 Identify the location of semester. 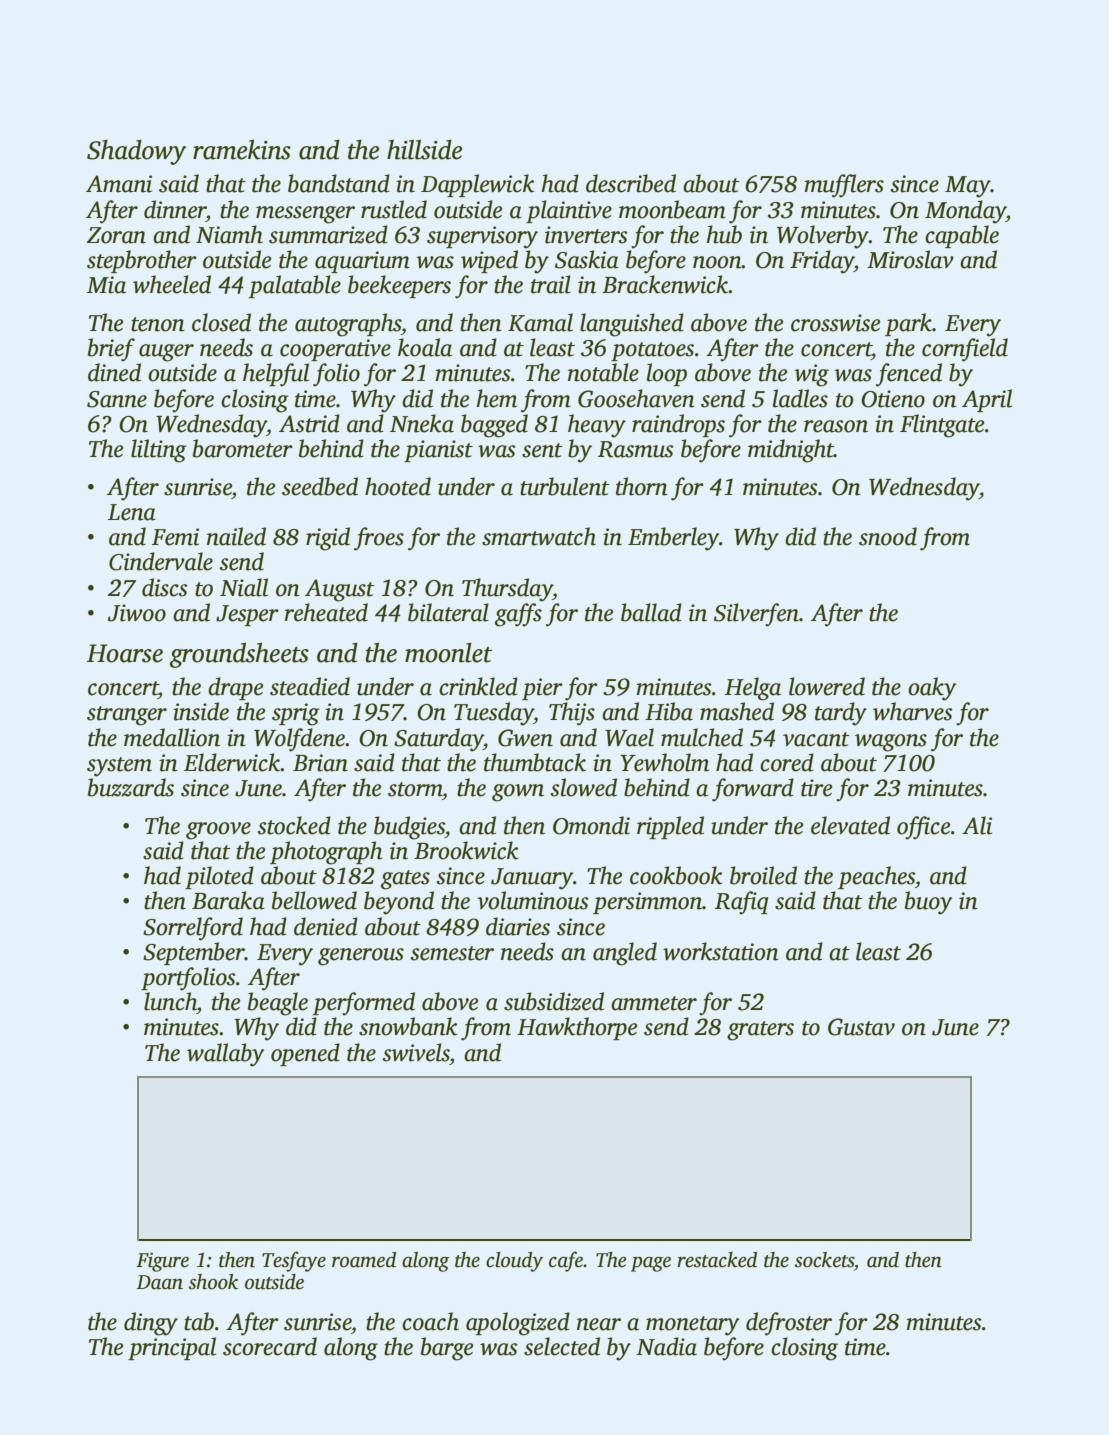
(452, 953).
